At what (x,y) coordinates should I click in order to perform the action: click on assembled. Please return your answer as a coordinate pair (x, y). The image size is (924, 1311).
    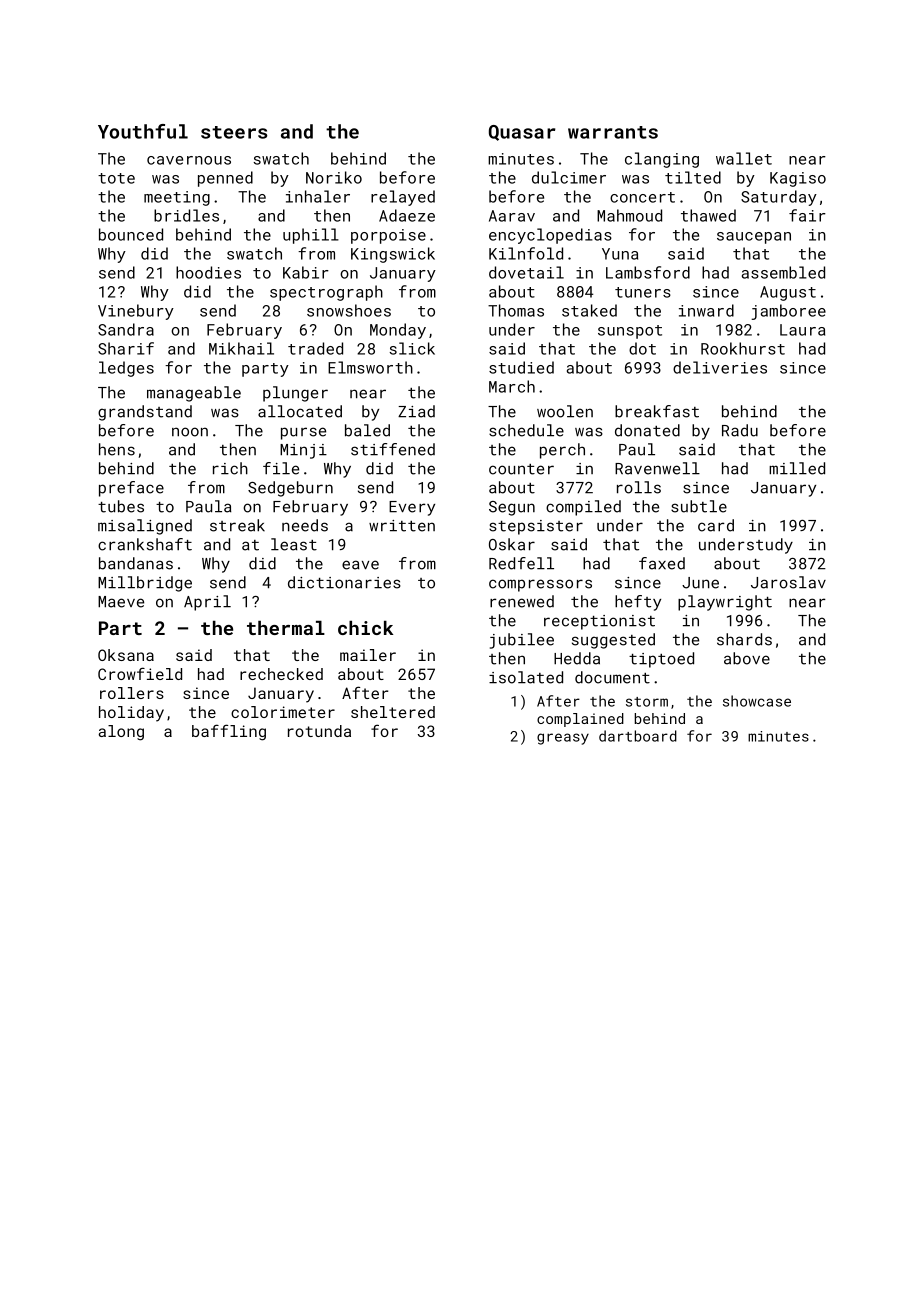
    Looking at the image, I should click on (783, 272).
